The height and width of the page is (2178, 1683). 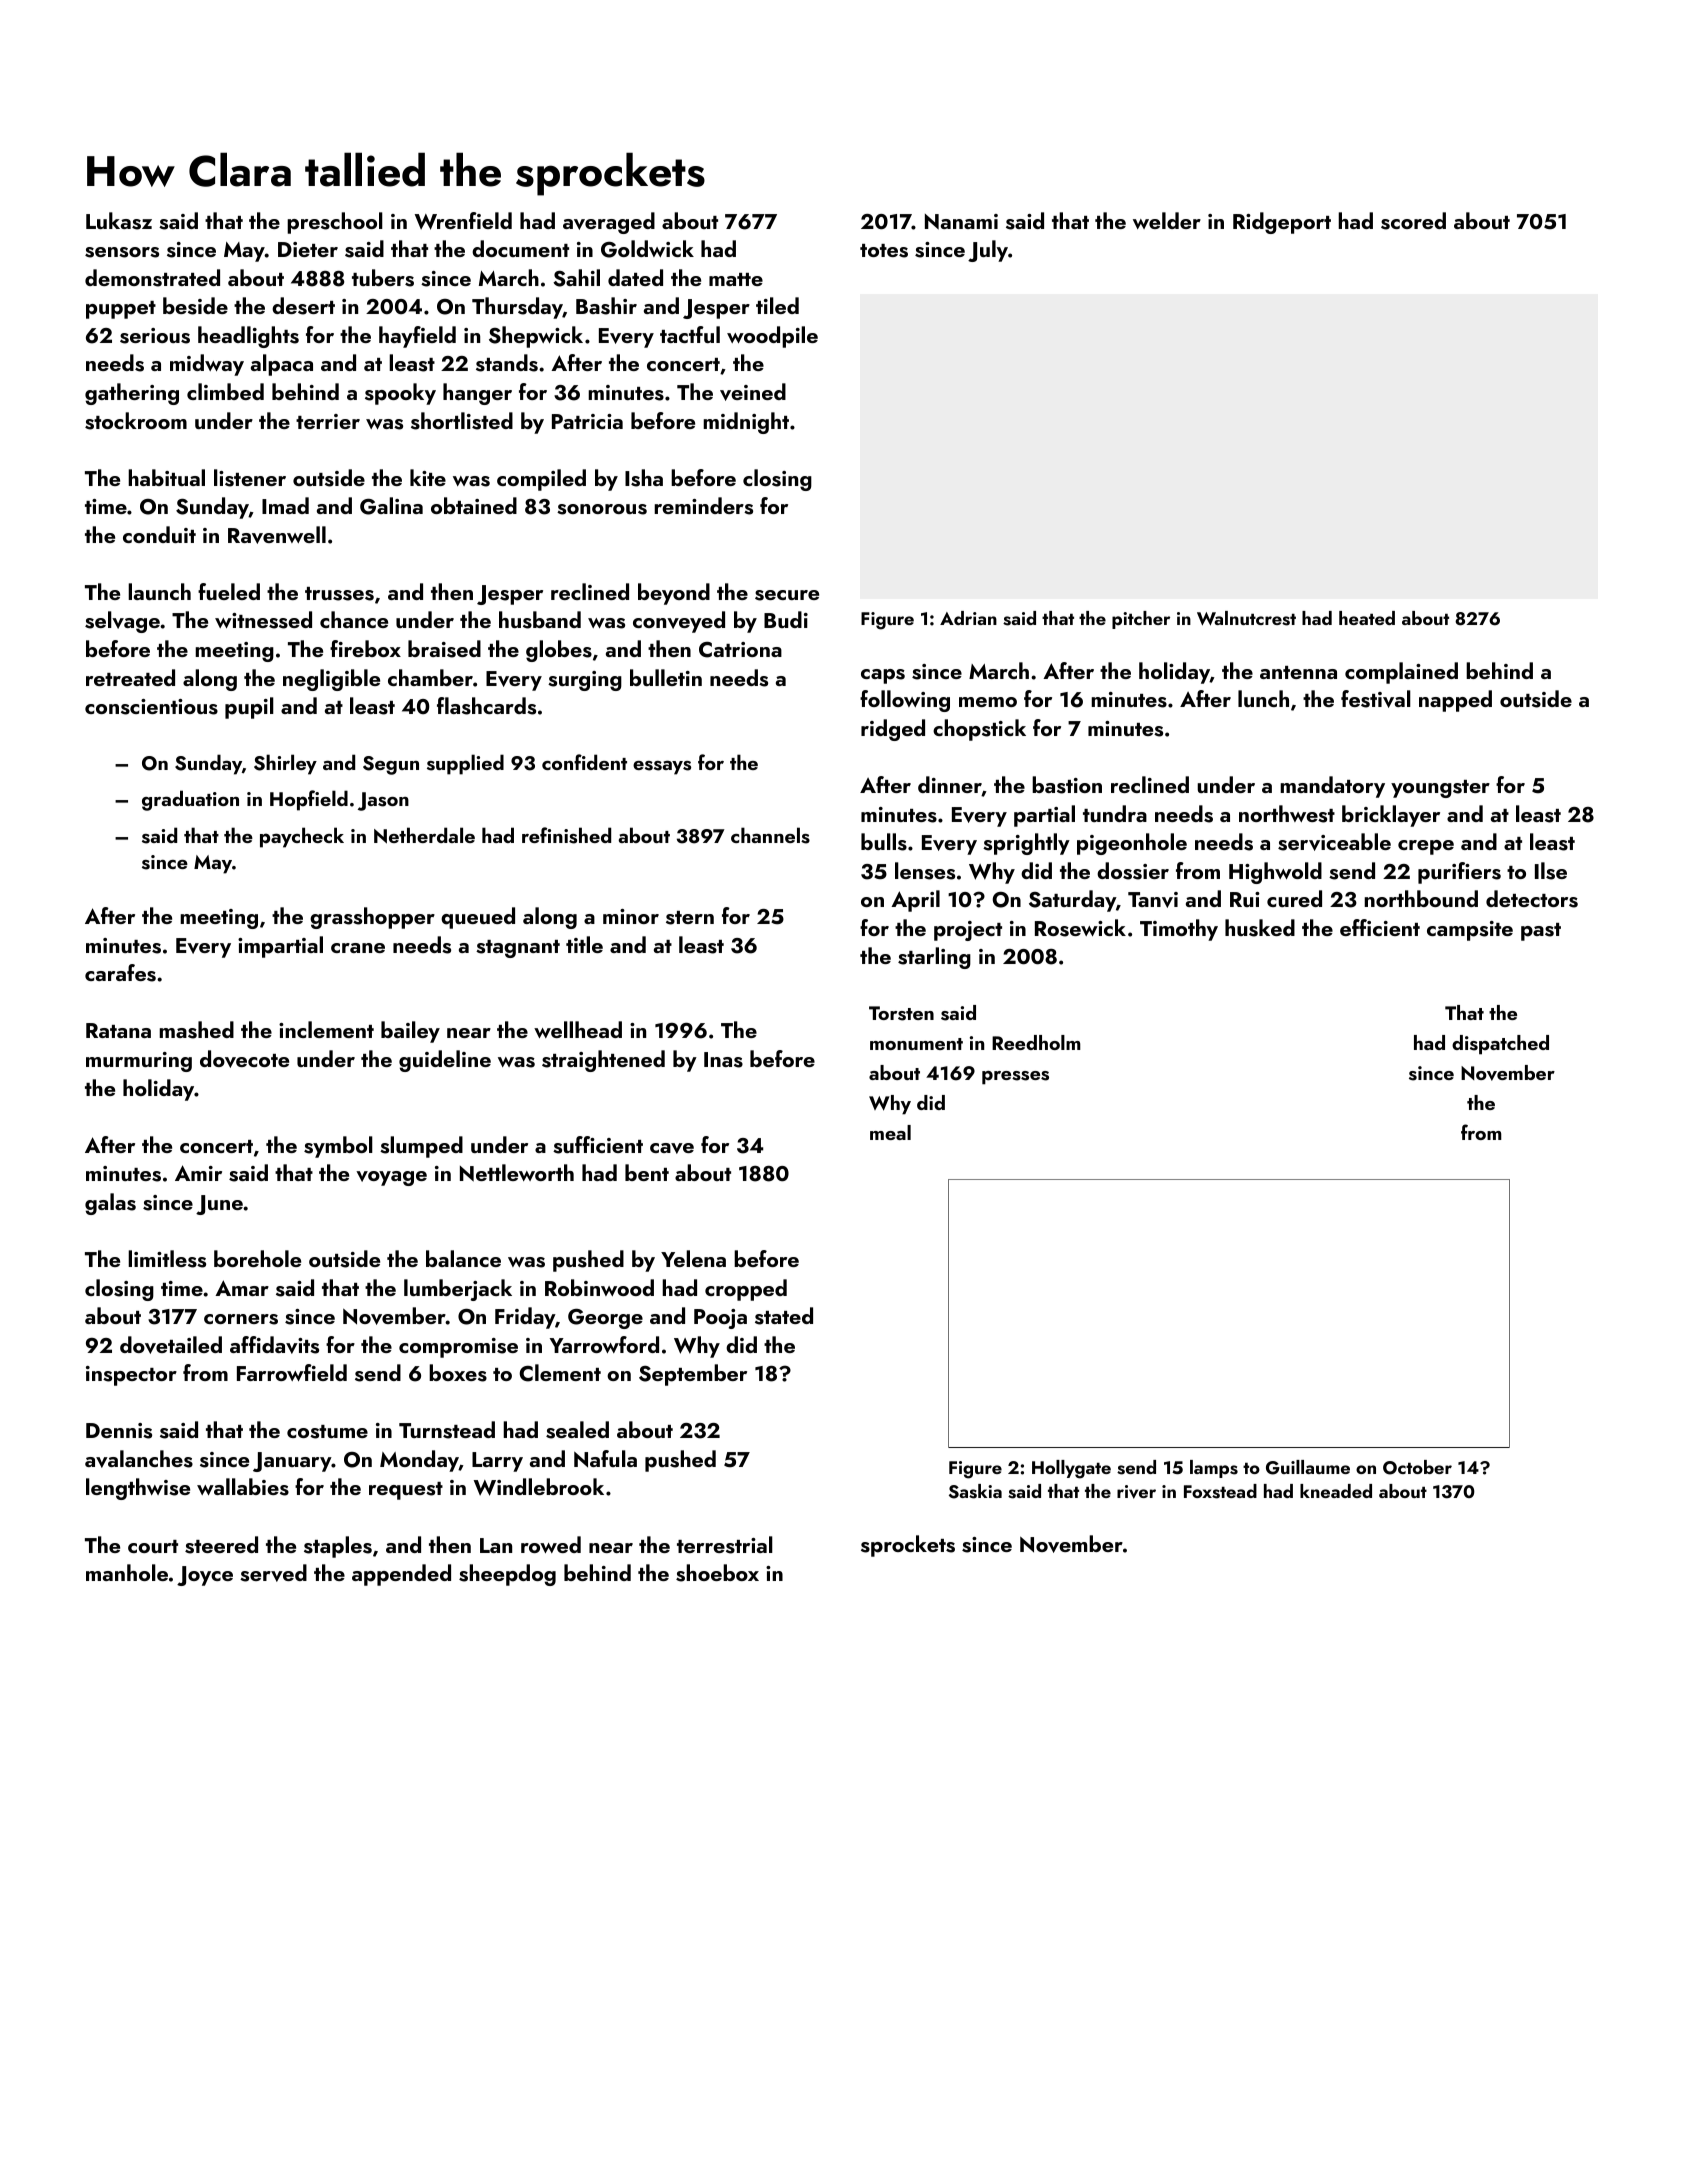 What do you see at coordinates (975, 1491) in the page?
I see `Saskia` at bounding box center [975, 1491].
